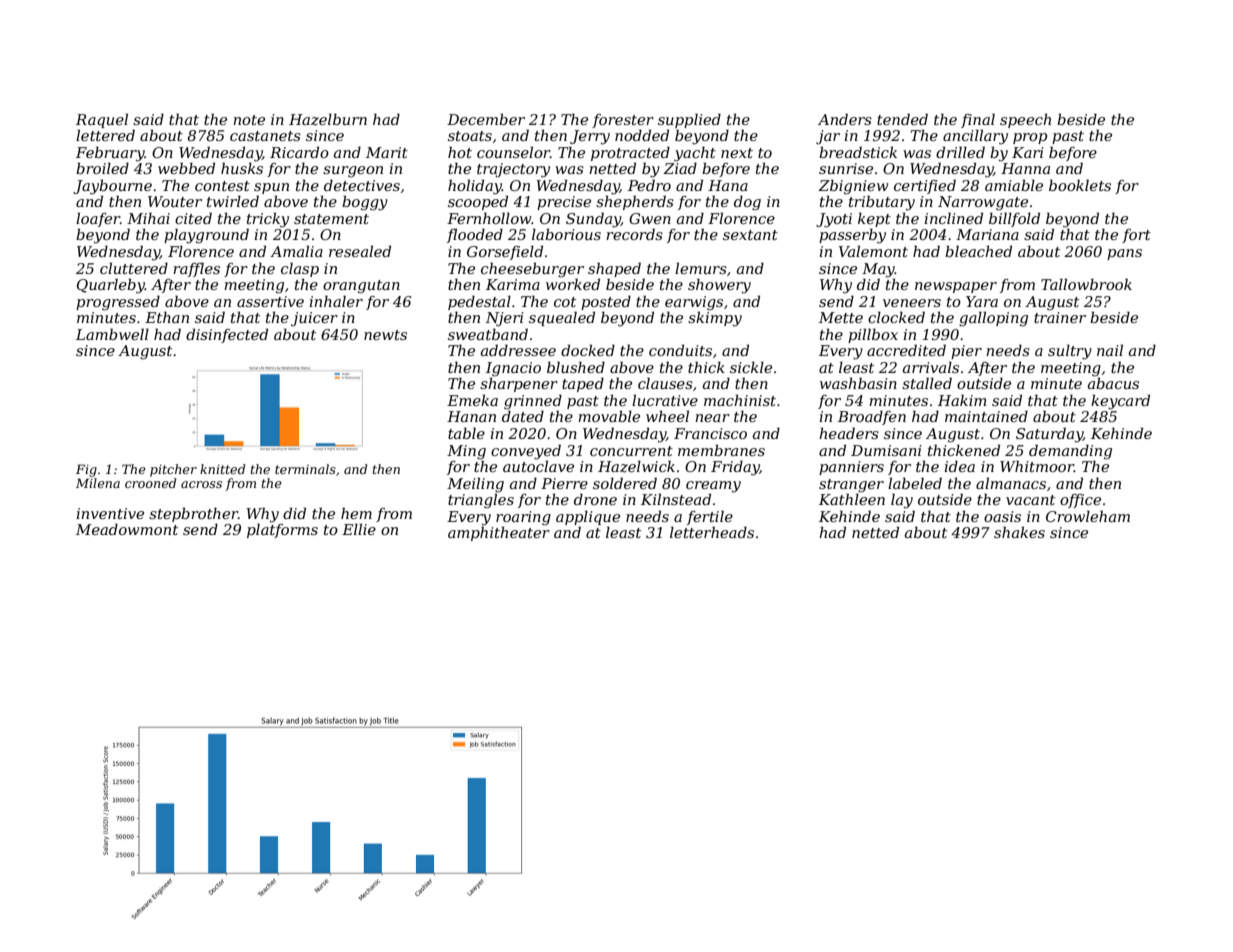 The image size is (1233, 952). What do you see at coordinates (701, 268) in the screenshot?
I see `lemurs` at bounding box center [701, 268].
